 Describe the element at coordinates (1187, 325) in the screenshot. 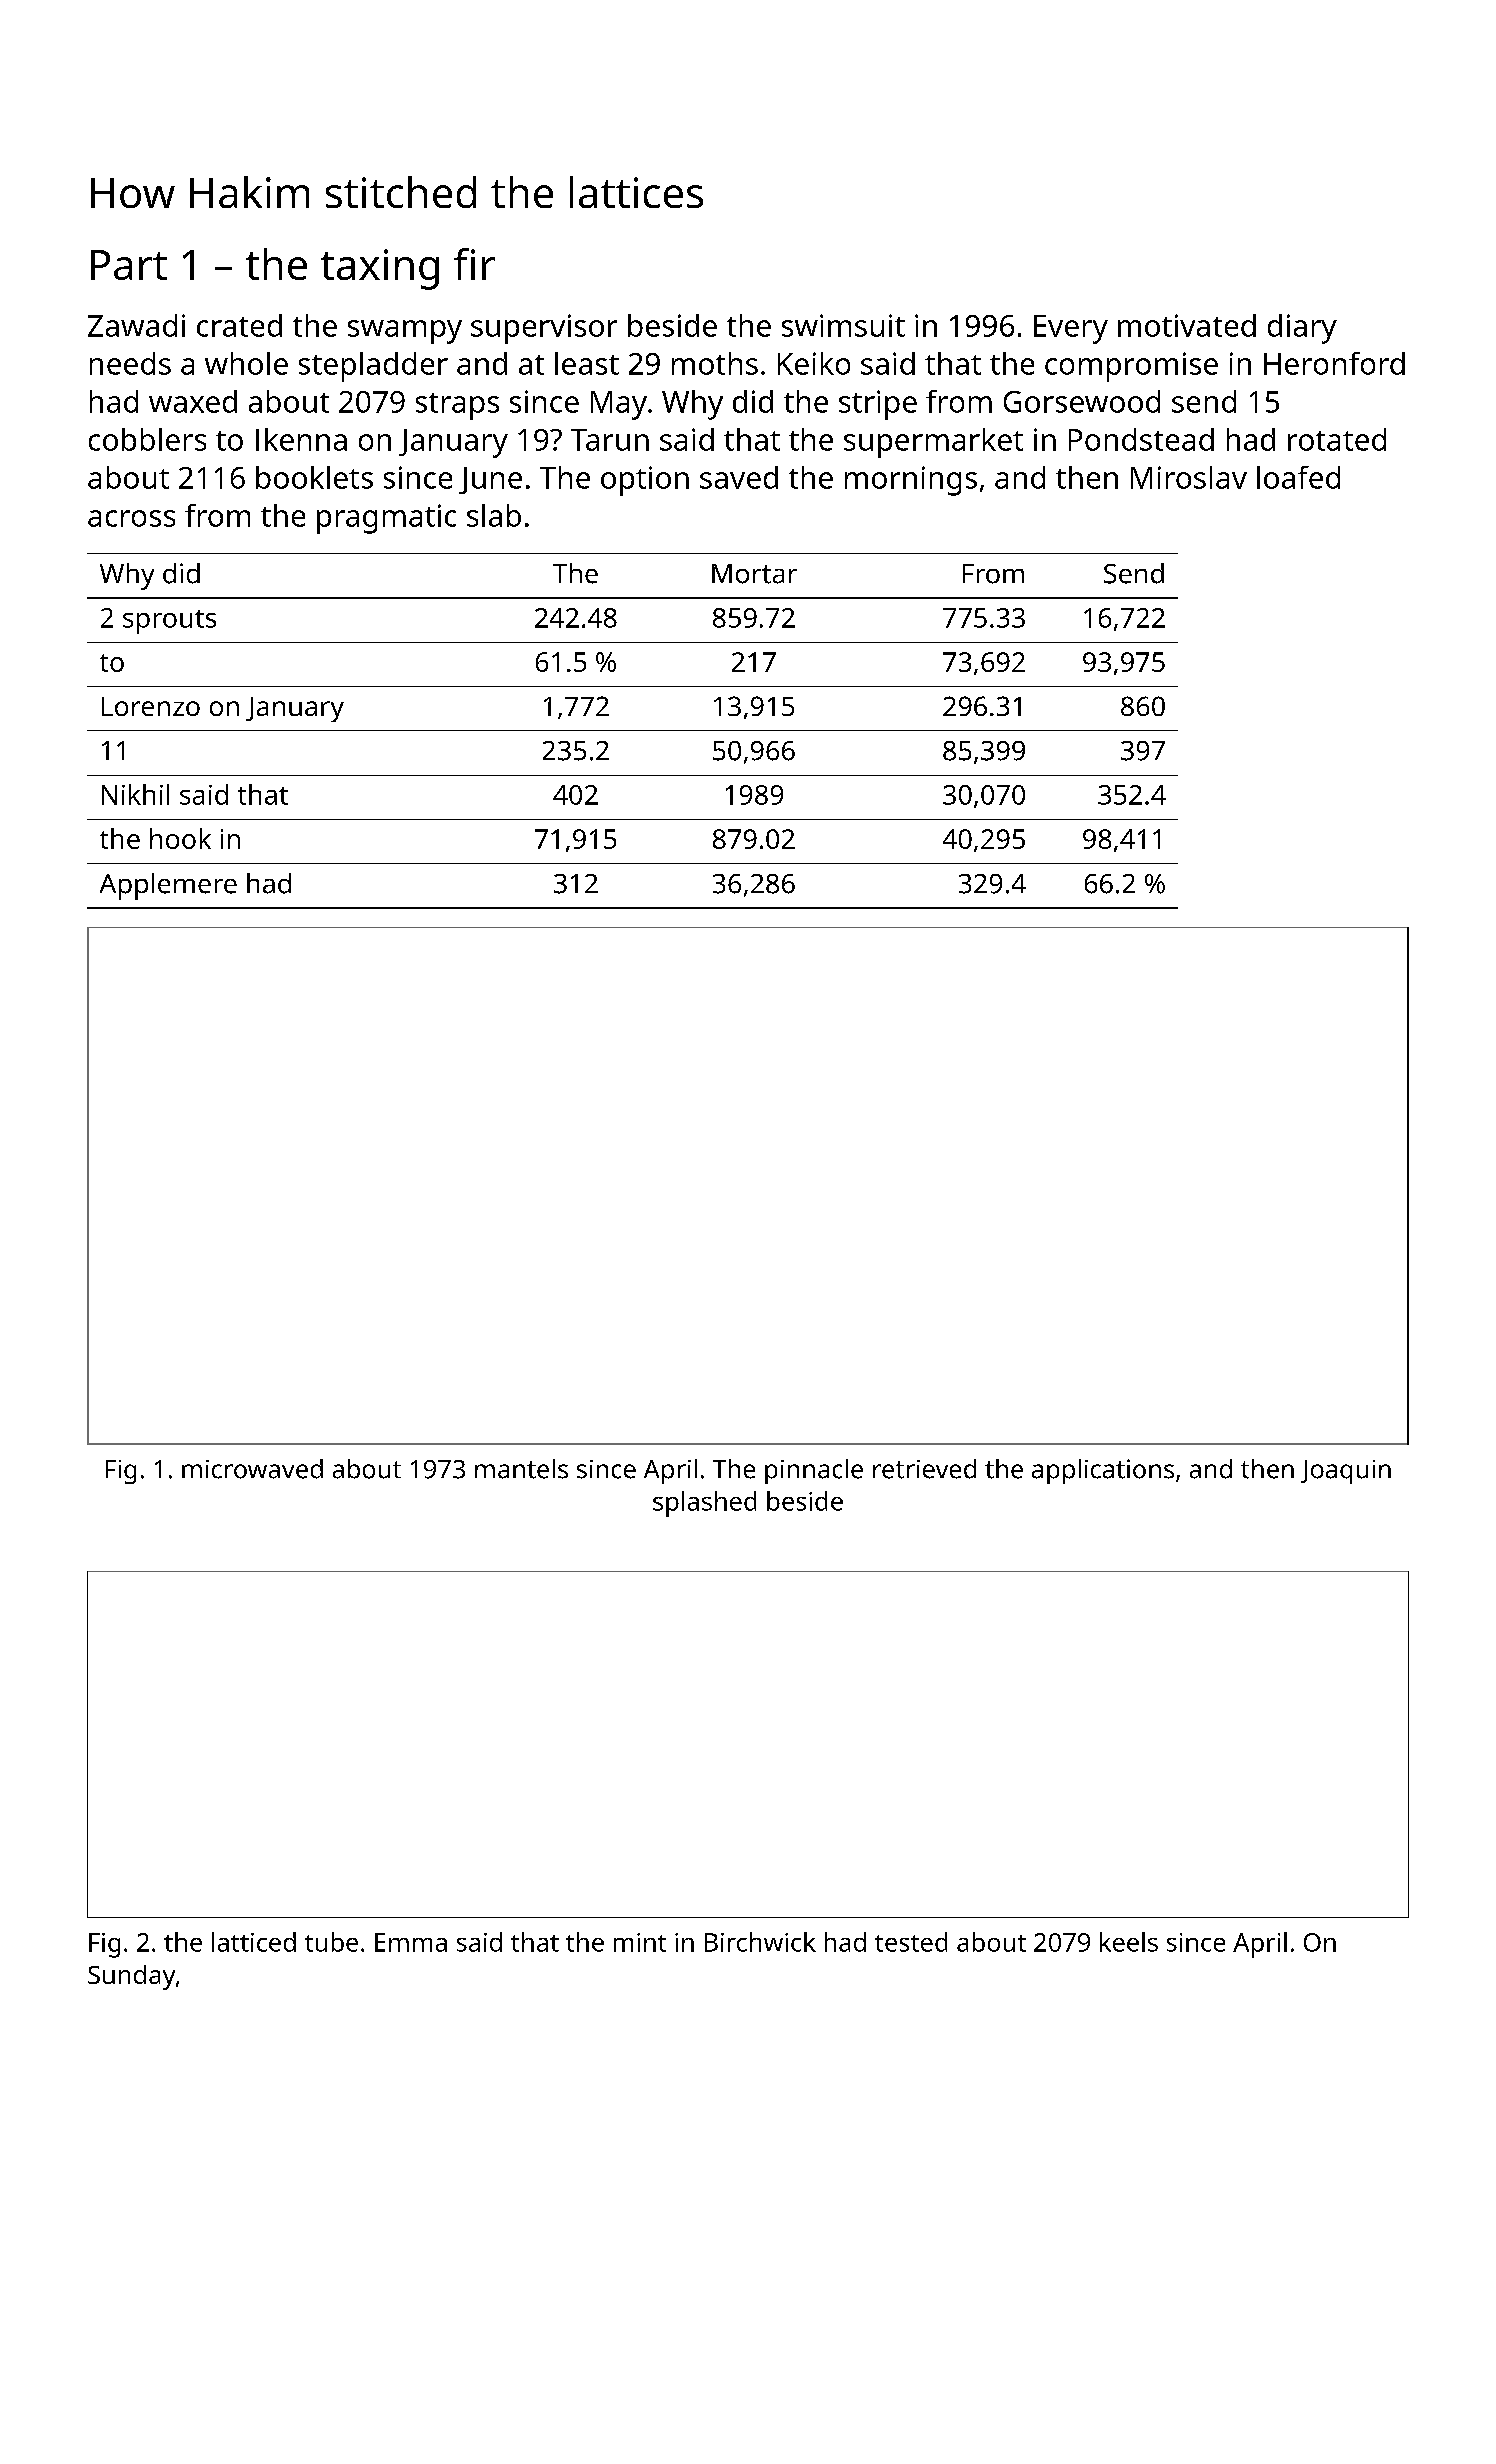

I see `motivated` at that location.
